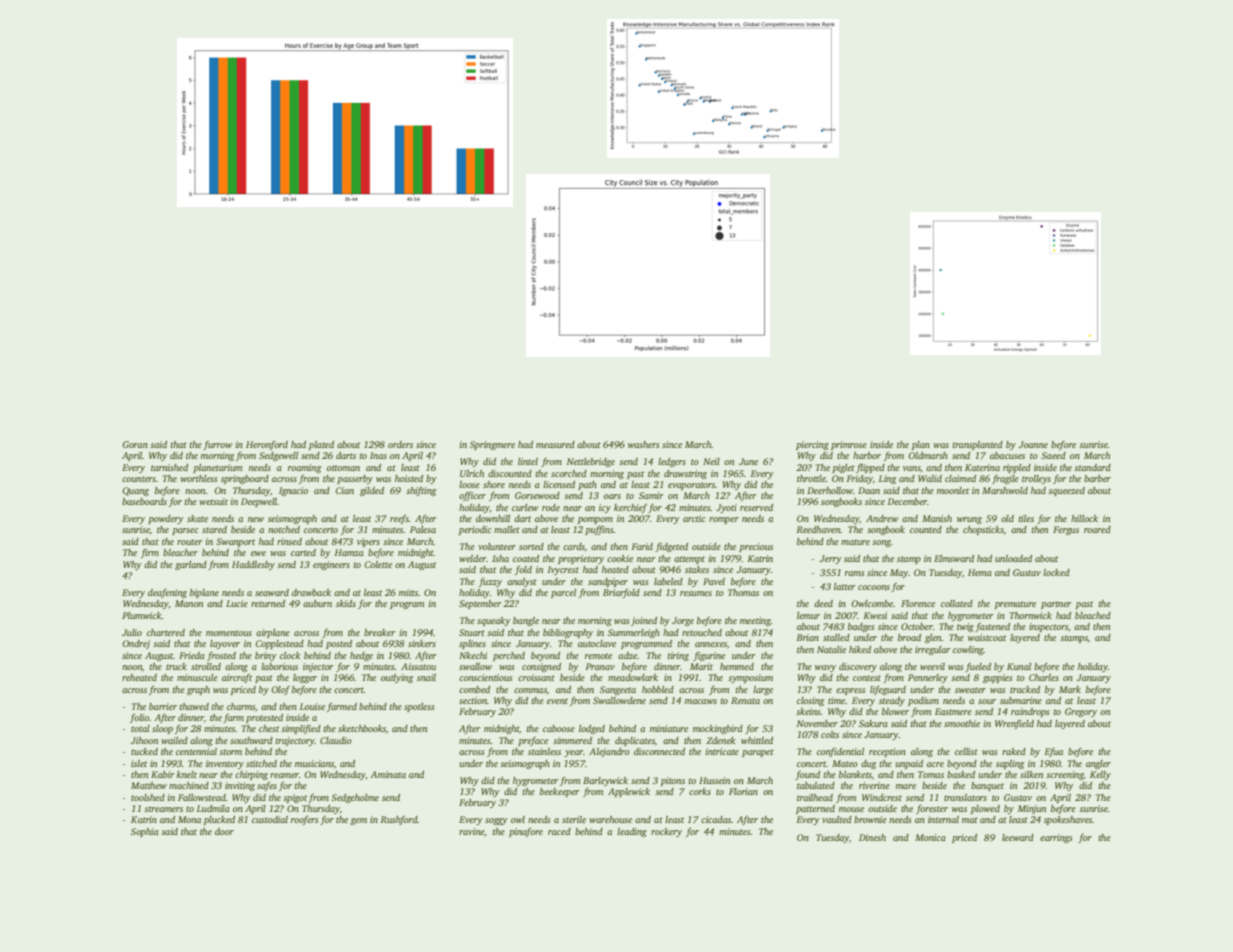 The image size is (1233, 952). What do you see at coordinates (145, 832) in the document?
I see `Sophia` at bounding box center [145, 832].
